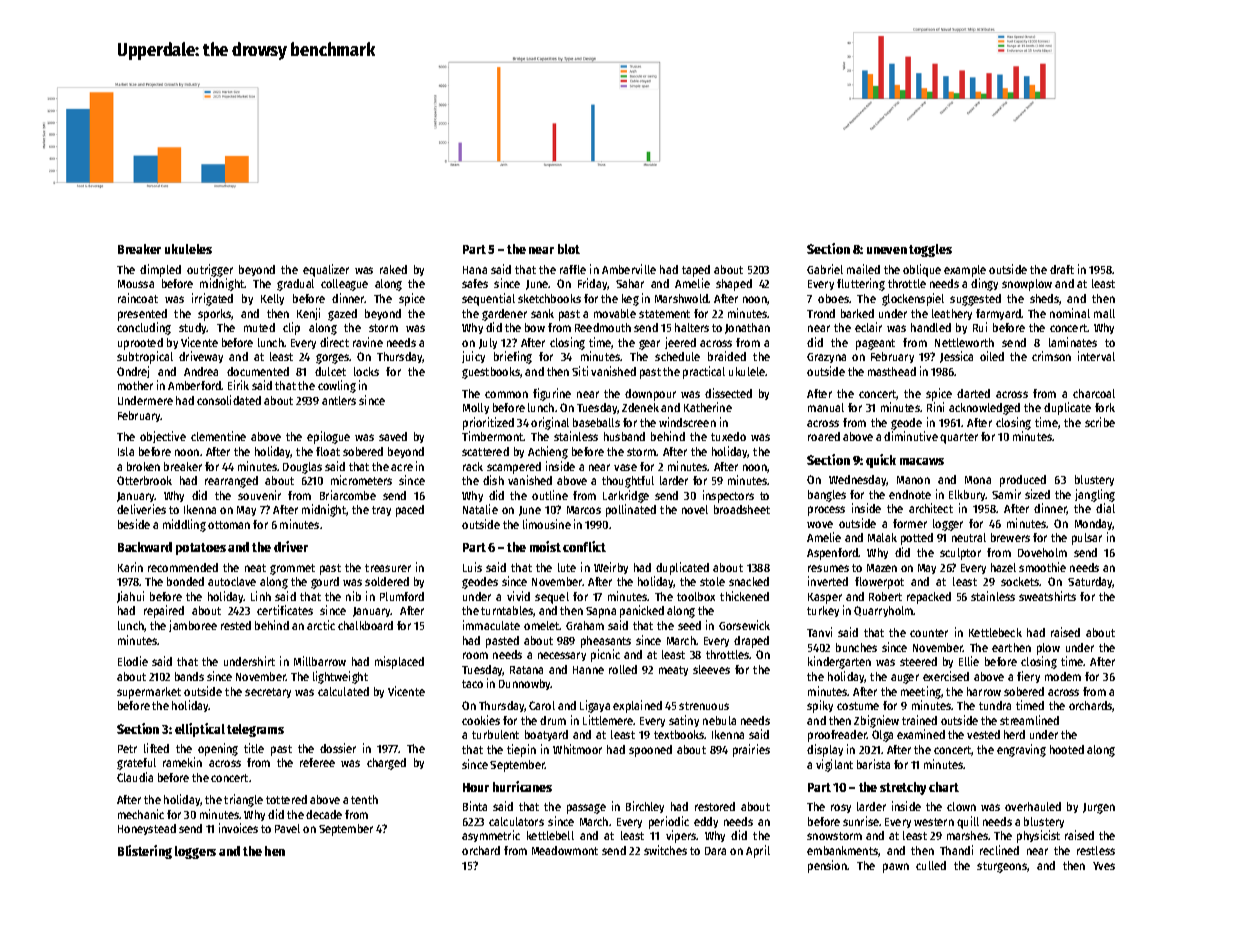 The width and height of the screenshot is (1233, 952). I want to click on pawn, so click(896, 868).
